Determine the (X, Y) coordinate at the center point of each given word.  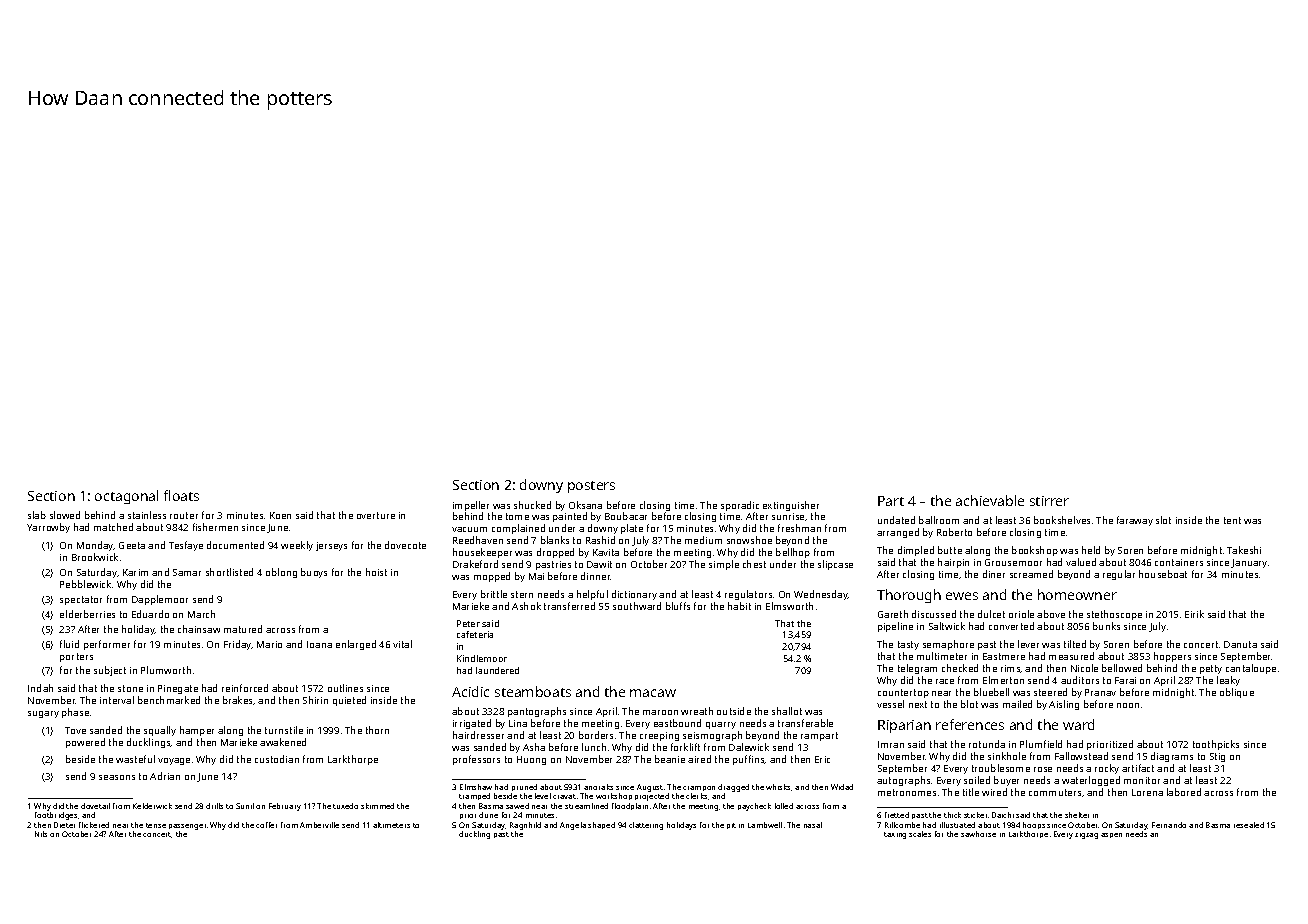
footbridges (56, 816)
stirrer (1049, 501)
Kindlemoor (482, 658)
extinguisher (791, 506)
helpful (592, 595)
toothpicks (1216, 745)
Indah (40, 688)
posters (591, 487)
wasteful (135, 759)
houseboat (1163, 574)
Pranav (1100, 692)
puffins (749, 760)
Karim (135, 572)
